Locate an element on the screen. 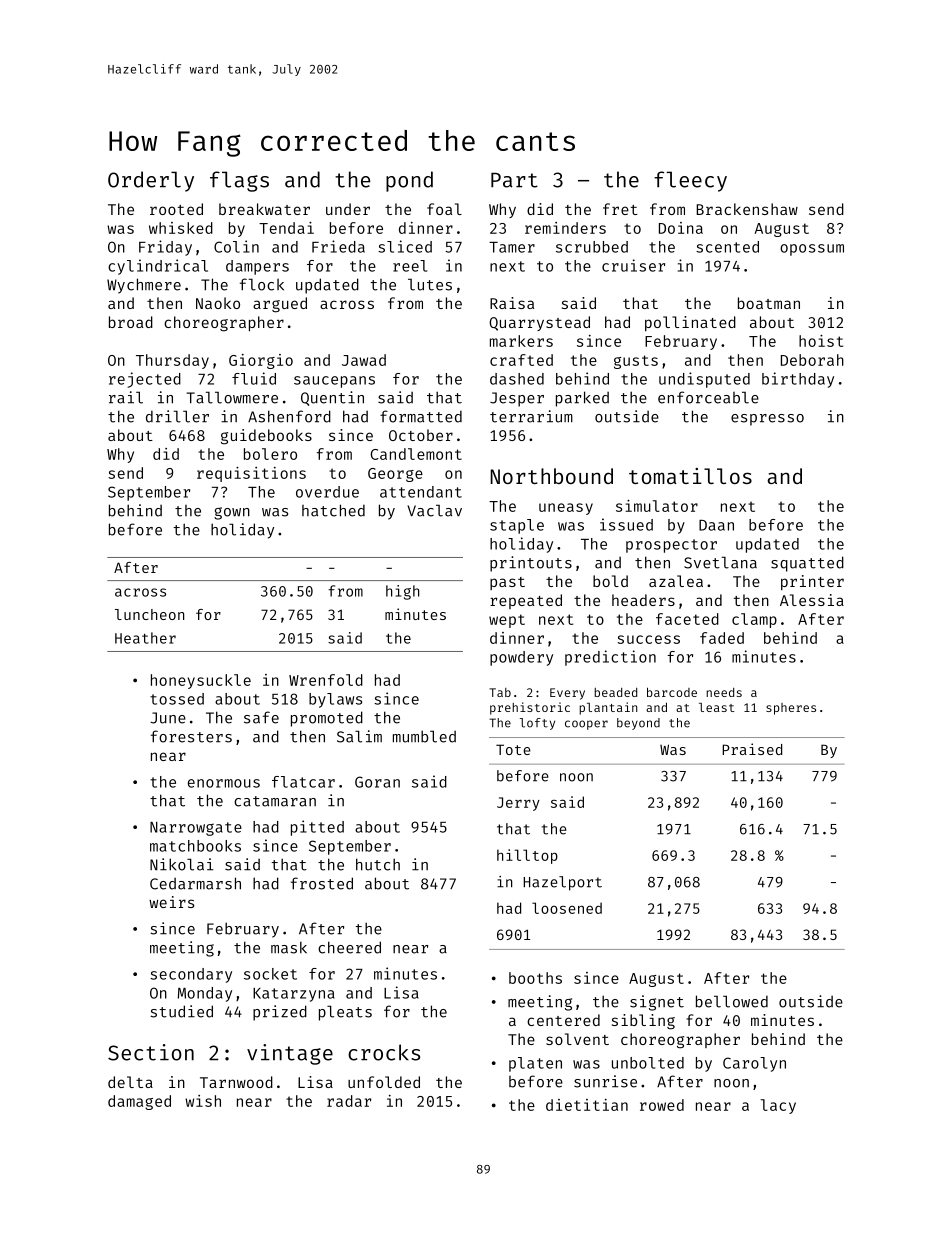 This screenshot has width=952, height=1233. rowed is located at coordinates (662, 1105).
